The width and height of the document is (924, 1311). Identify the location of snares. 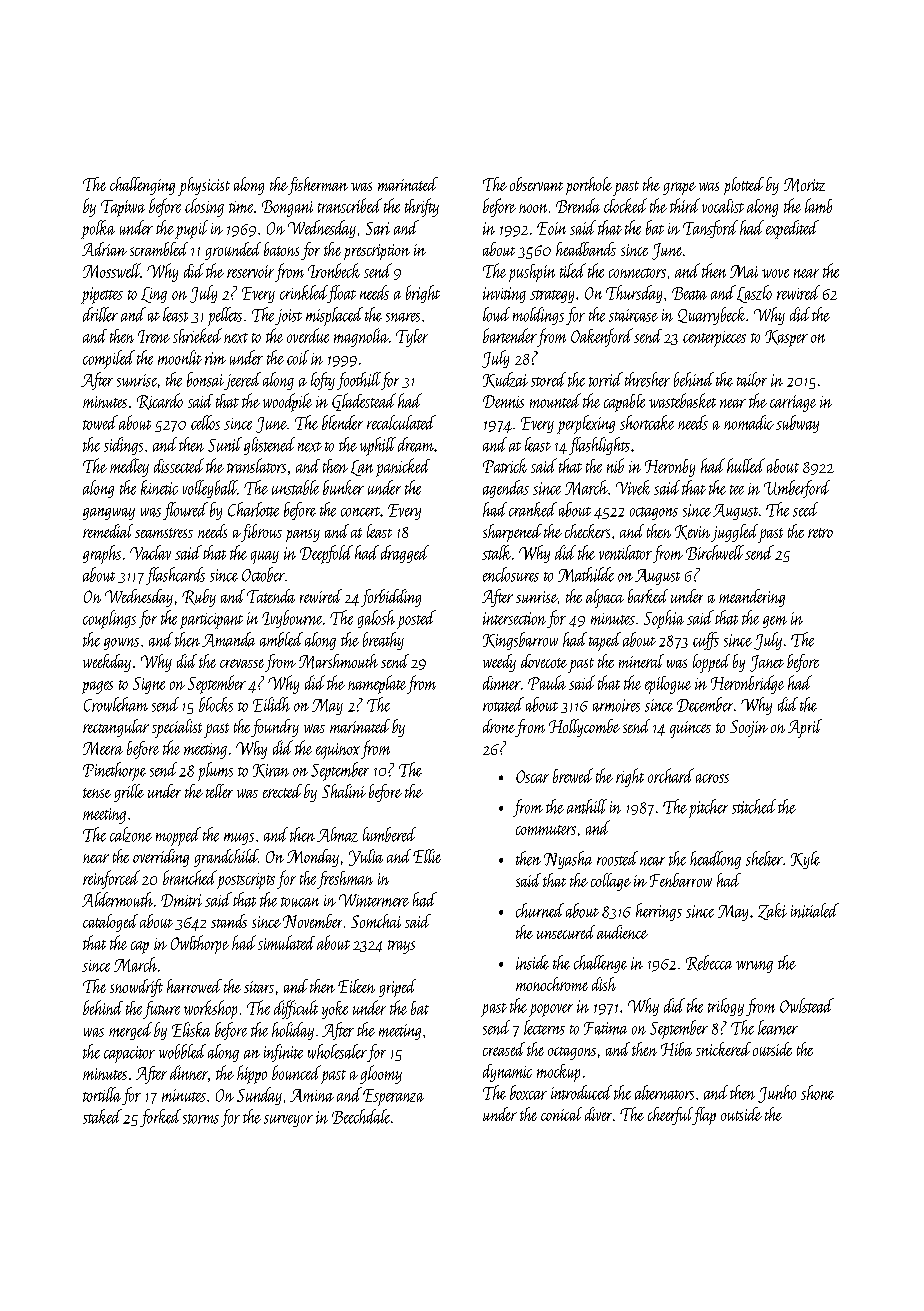
(403, 317).
